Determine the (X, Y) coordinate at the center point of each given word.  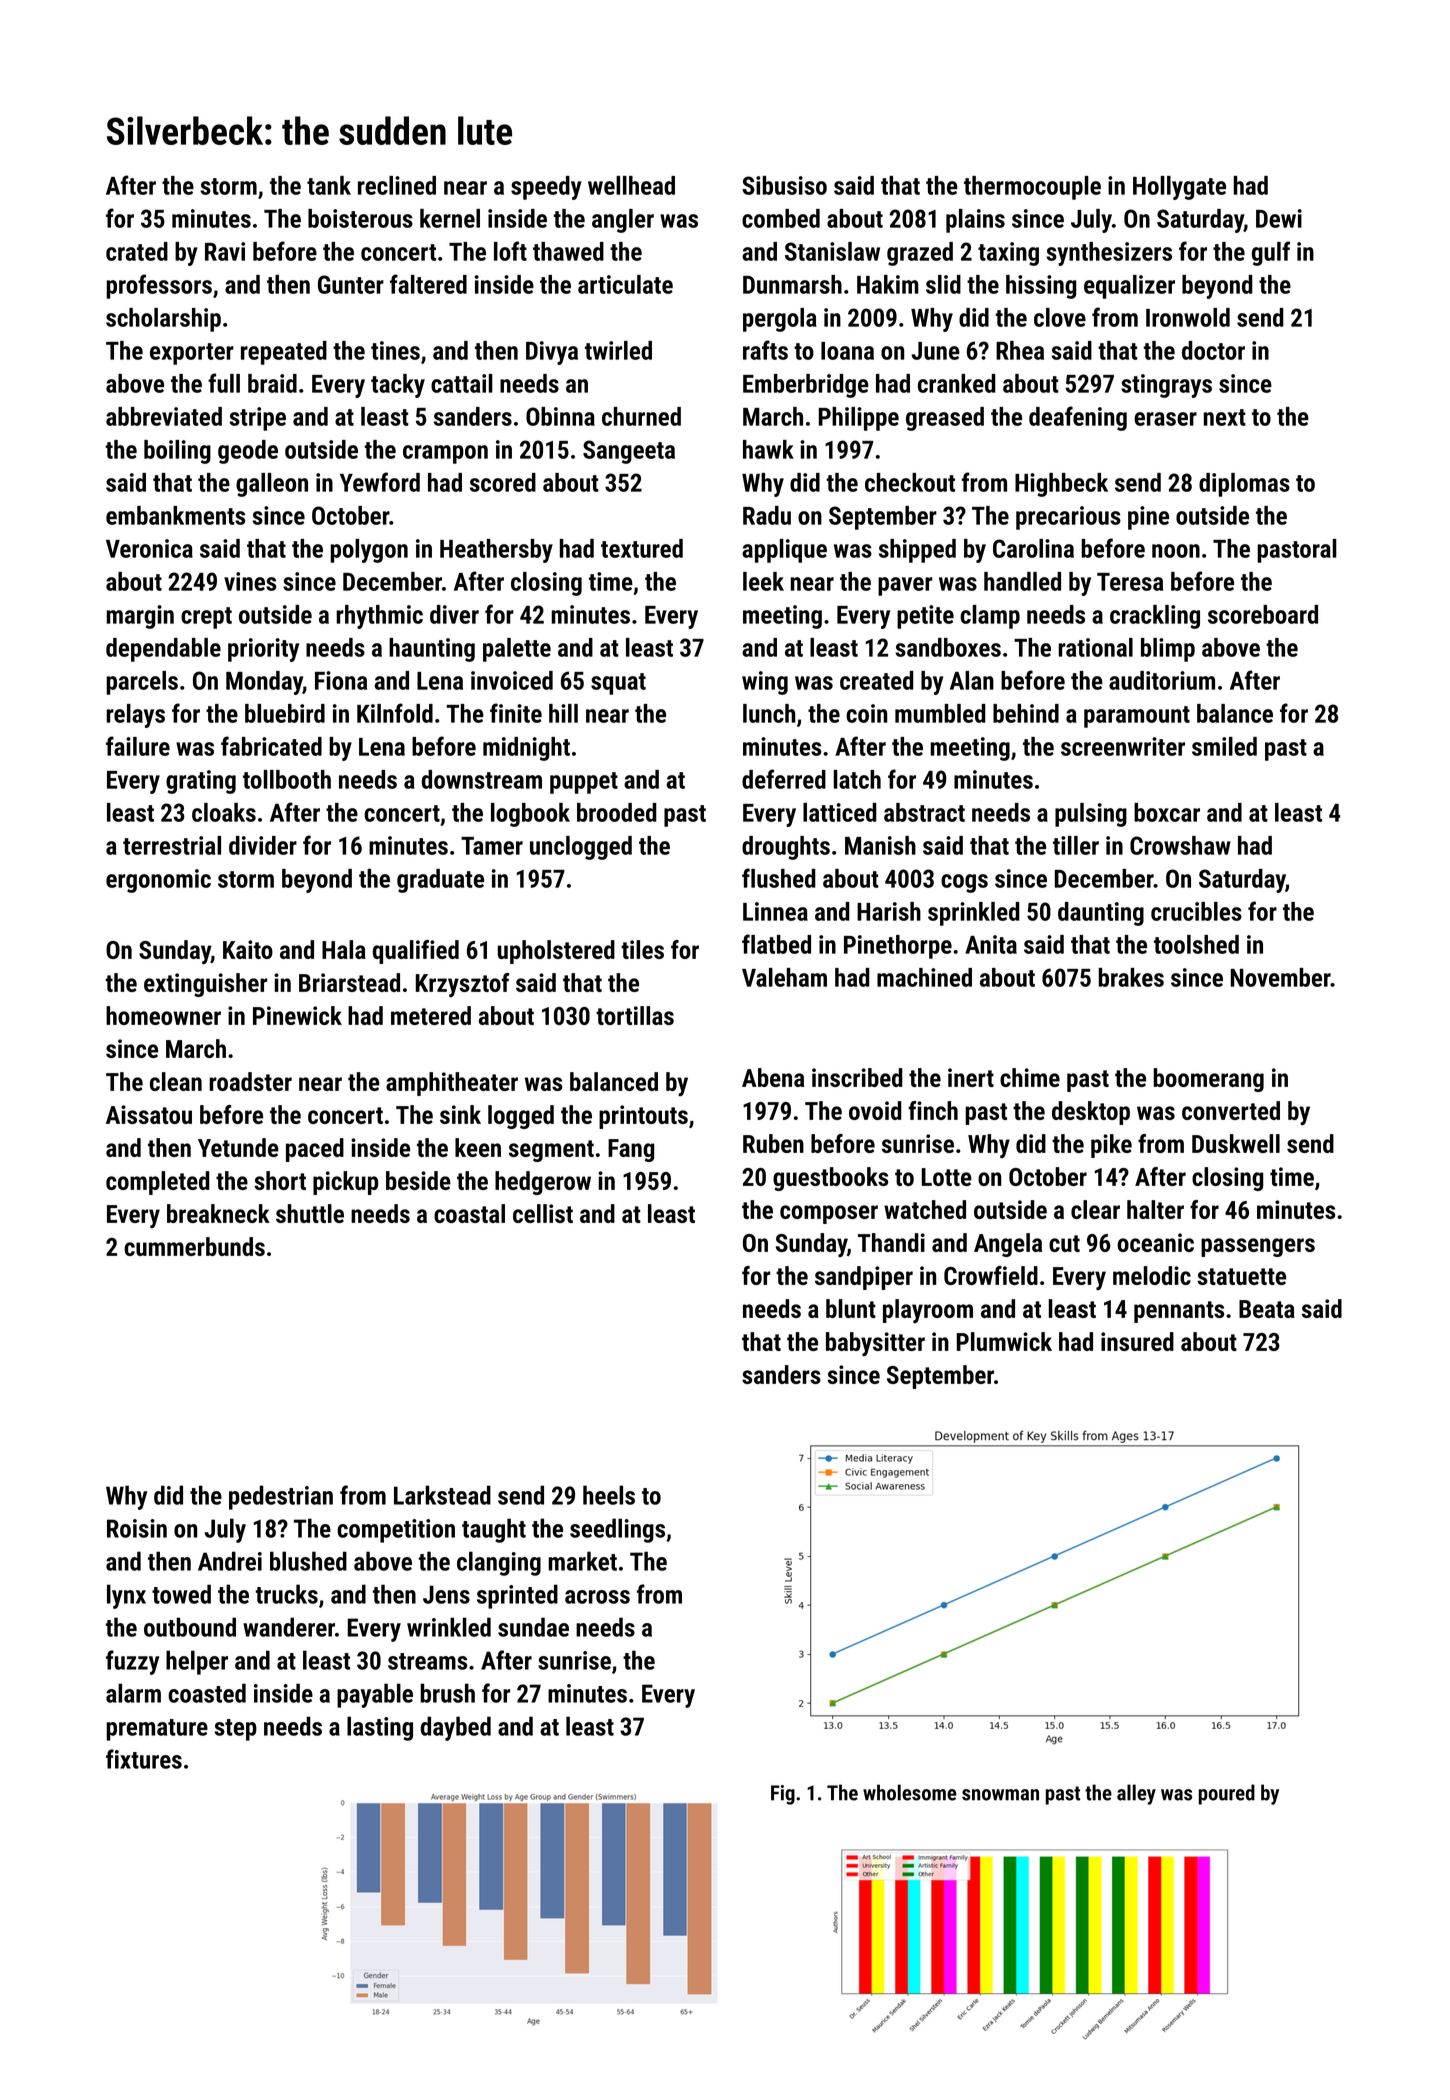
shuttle (310, 1213)
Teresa (1130, 582)
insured (1137, 1341)
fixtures (144, 1759)
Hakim (888, 284)
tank (329, 185)
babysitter (875, 1344)
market (582, 1561)
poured (1227, 1794)
